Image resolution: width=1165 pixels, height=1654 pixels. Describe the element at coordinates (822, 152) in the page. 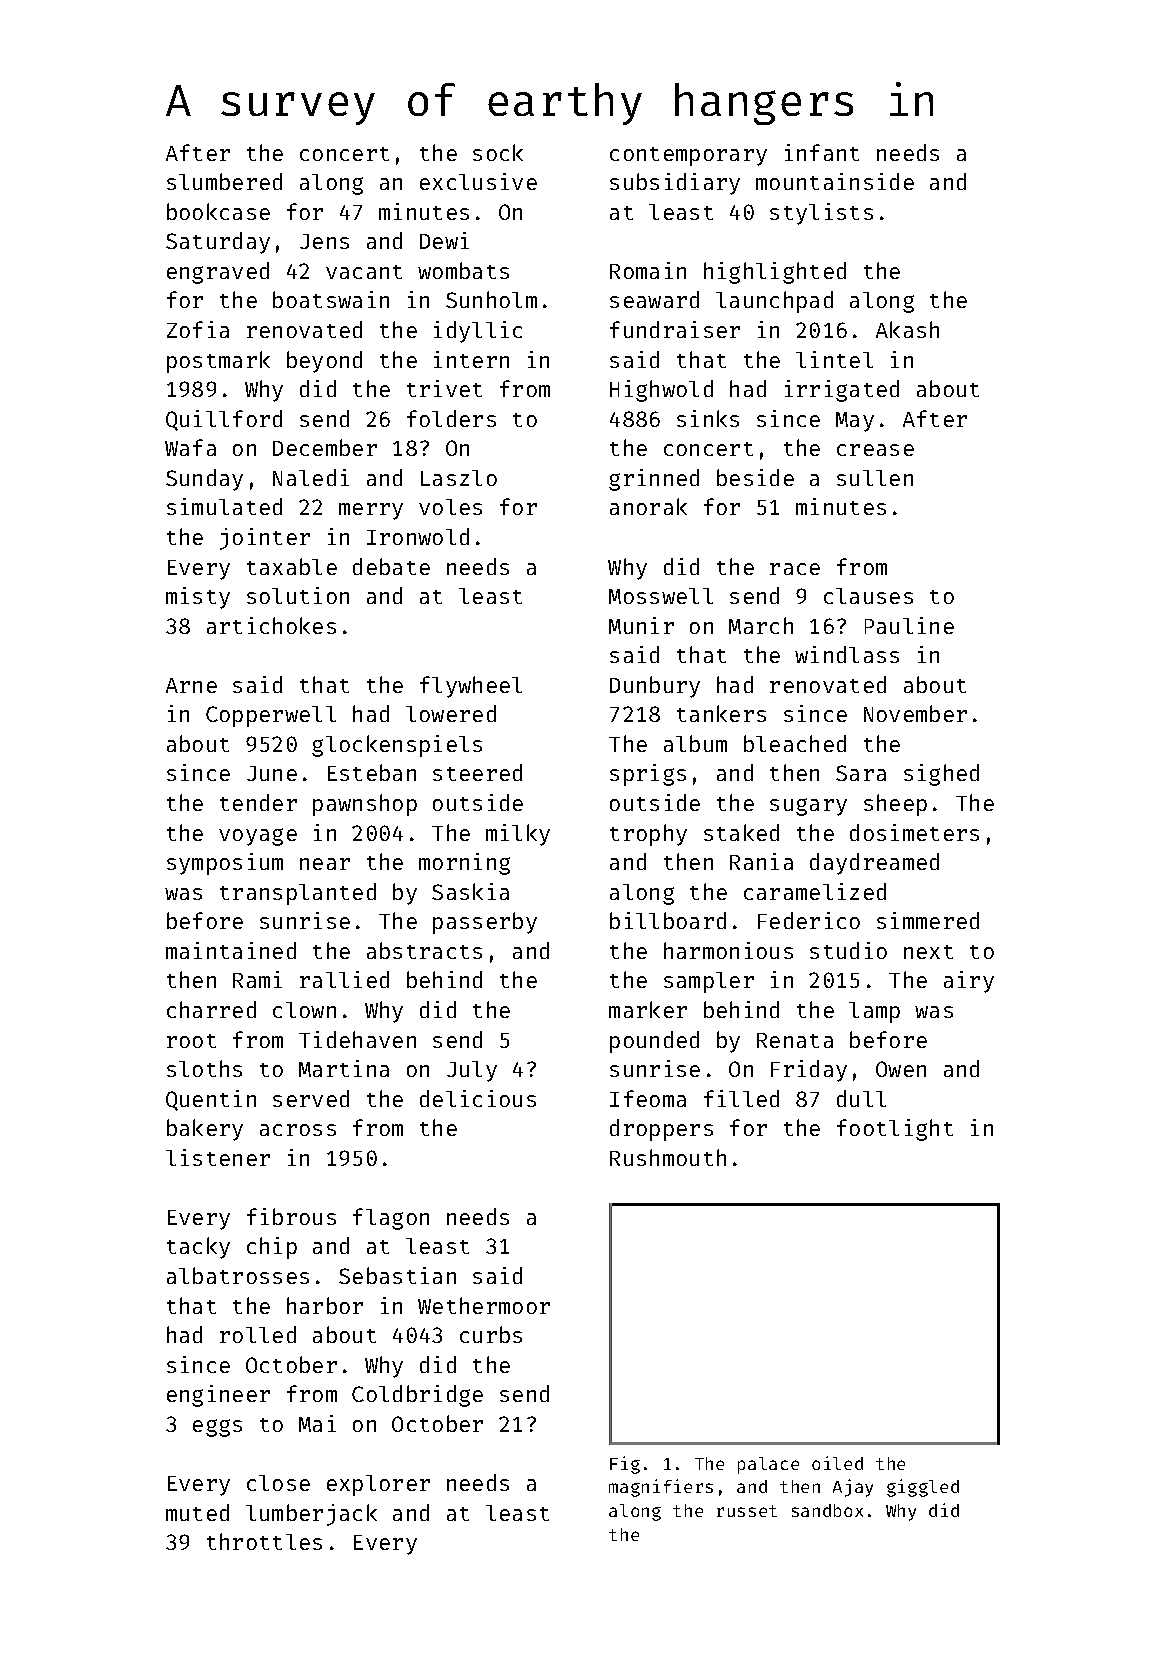

I see `infant` at that location.
